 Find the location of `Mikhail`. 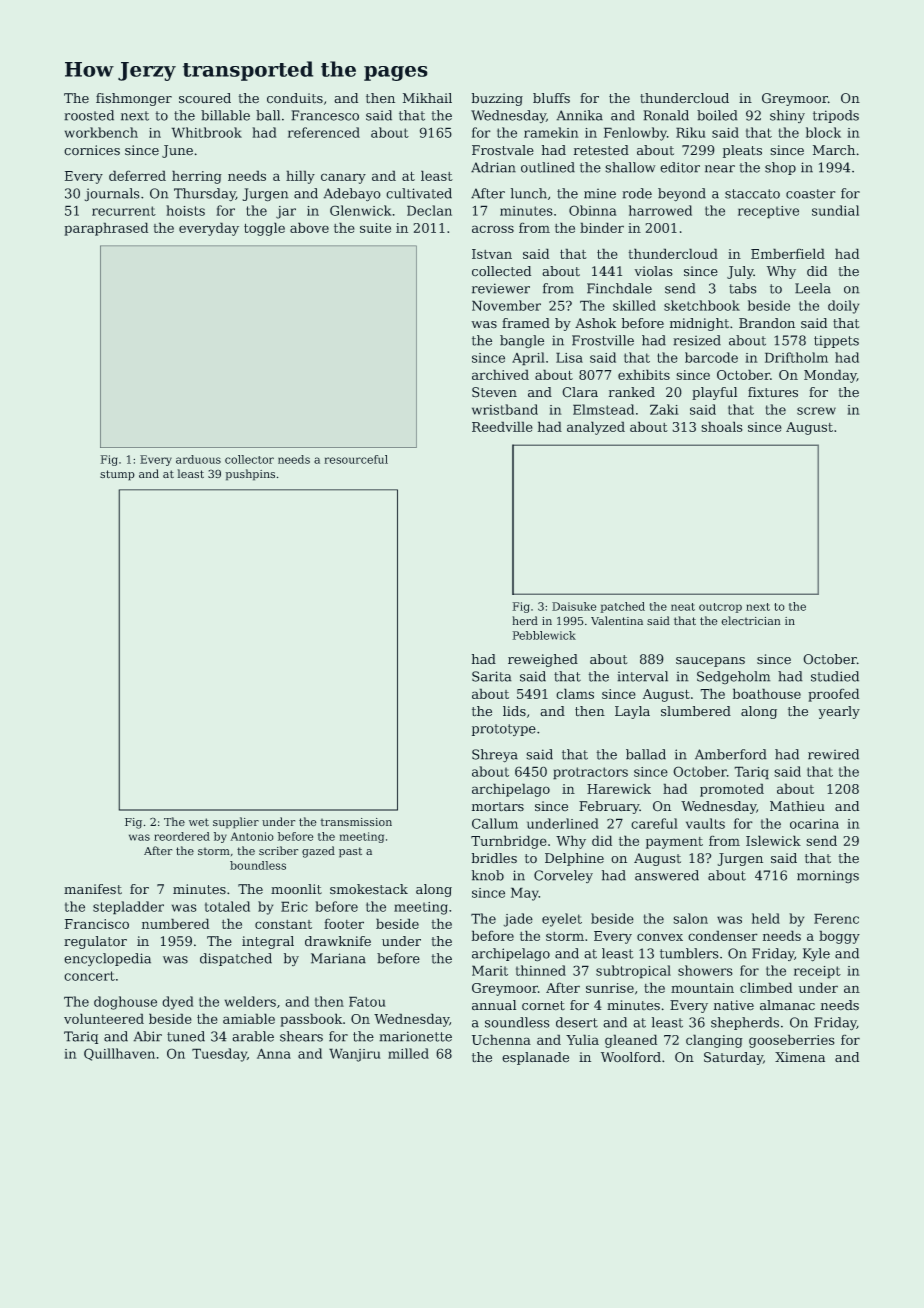

Mikhail is located at coordinates (427, 98).
